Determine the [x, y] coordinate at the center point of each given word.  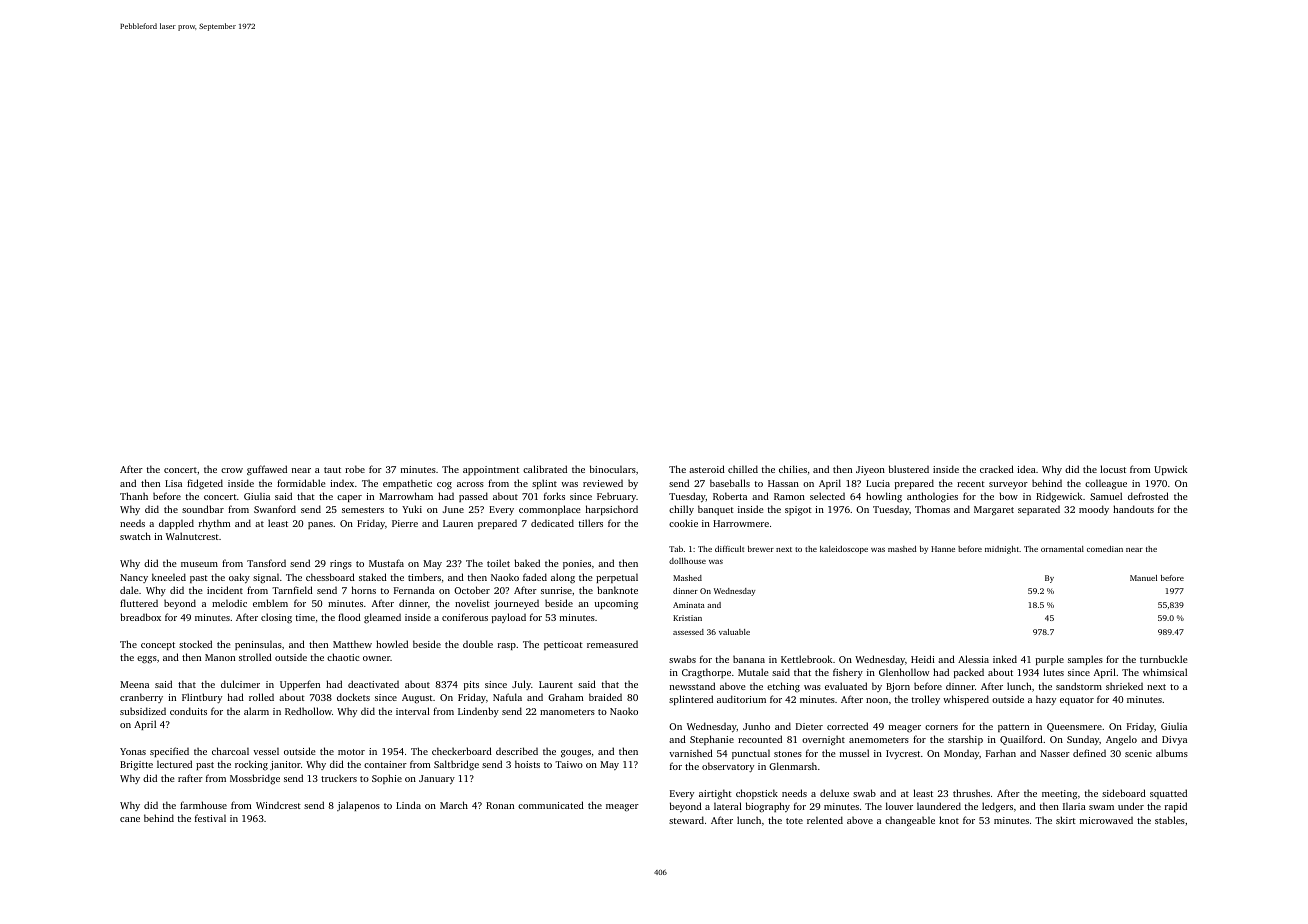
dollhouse [687, 561]
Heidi [923, 659]
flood [349, 617]
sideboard [1124, 793]
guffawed [267, 470]
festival [210, 818]
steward [686, 820]
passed [473, 497]
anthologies [932, 497]
